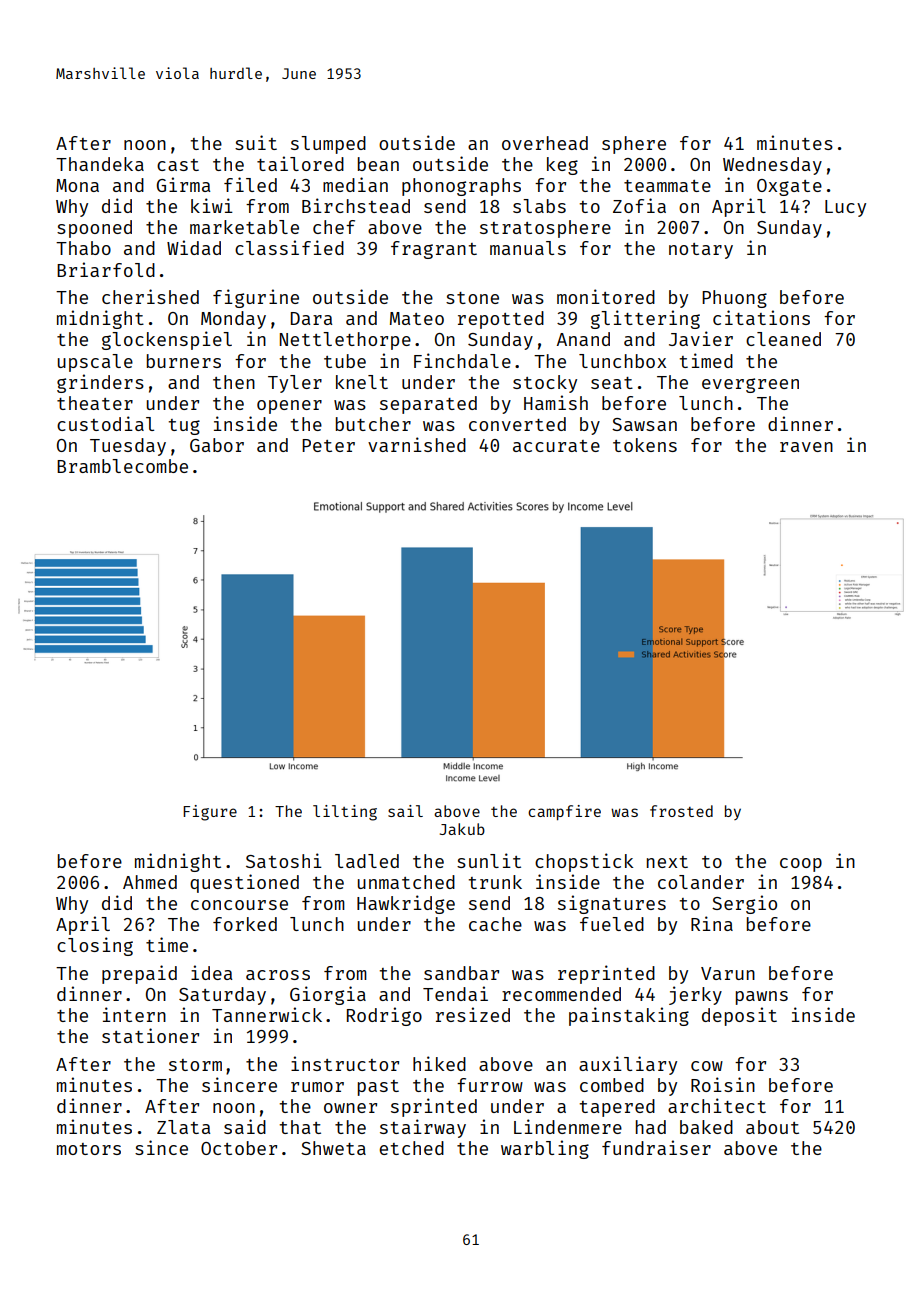 The image size is (924, 1314). Describe the element at coordinates (789, 187) in the screenshot. I see `Oxgate` at that location.
